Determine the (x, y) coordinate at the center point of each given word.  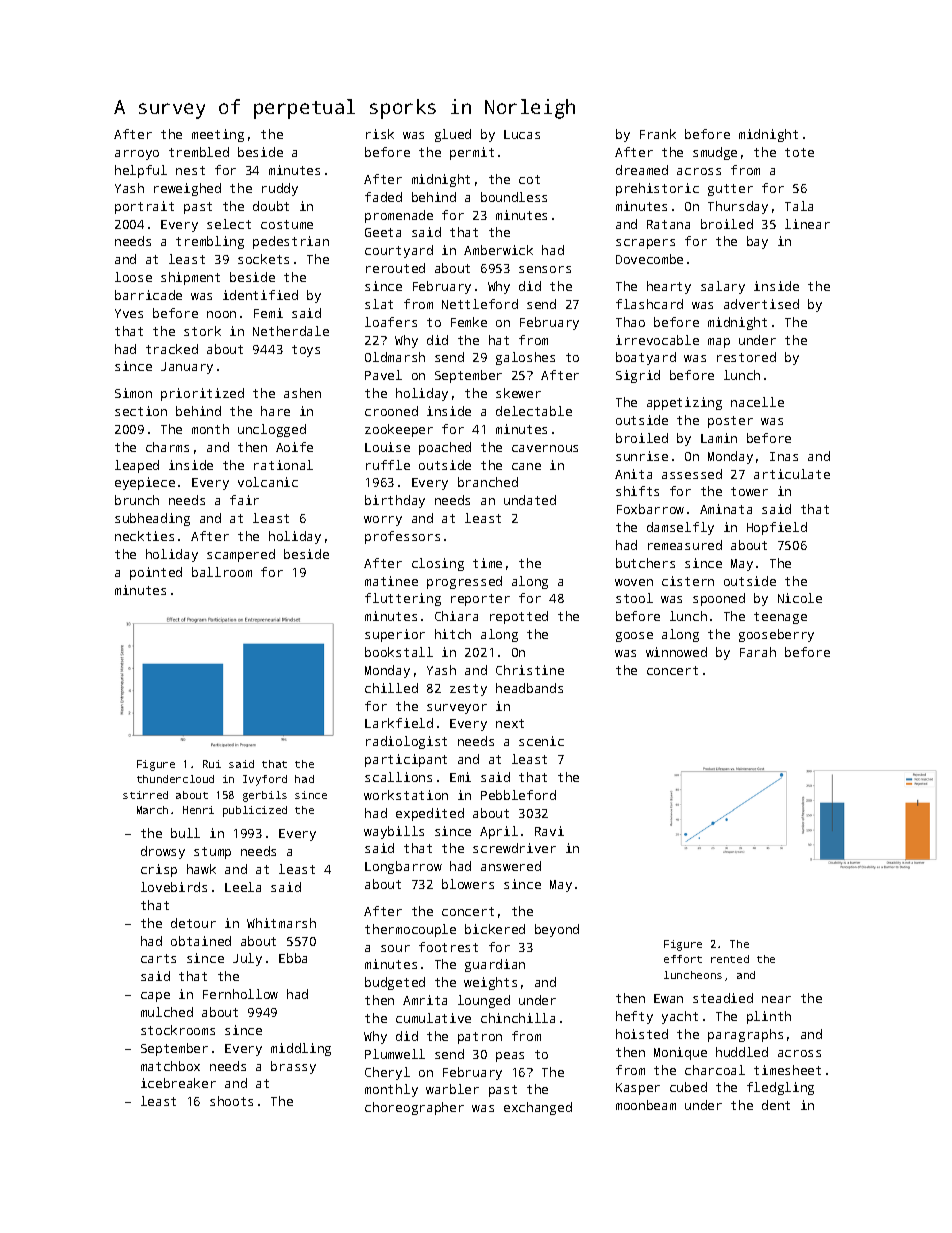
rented (730, 959)
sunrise (642, 456)
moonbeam (646, 1105)
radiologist (406, 742)
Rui (212, 764)
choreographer (414, 1108)
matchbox (170, 1066)
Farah (758, 652)
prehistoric (657, 189)
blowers (468, 884)
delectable (534, 411)
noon (221, 314)
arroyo (137, 155)
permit (472, 153)
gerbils (265, 796)
